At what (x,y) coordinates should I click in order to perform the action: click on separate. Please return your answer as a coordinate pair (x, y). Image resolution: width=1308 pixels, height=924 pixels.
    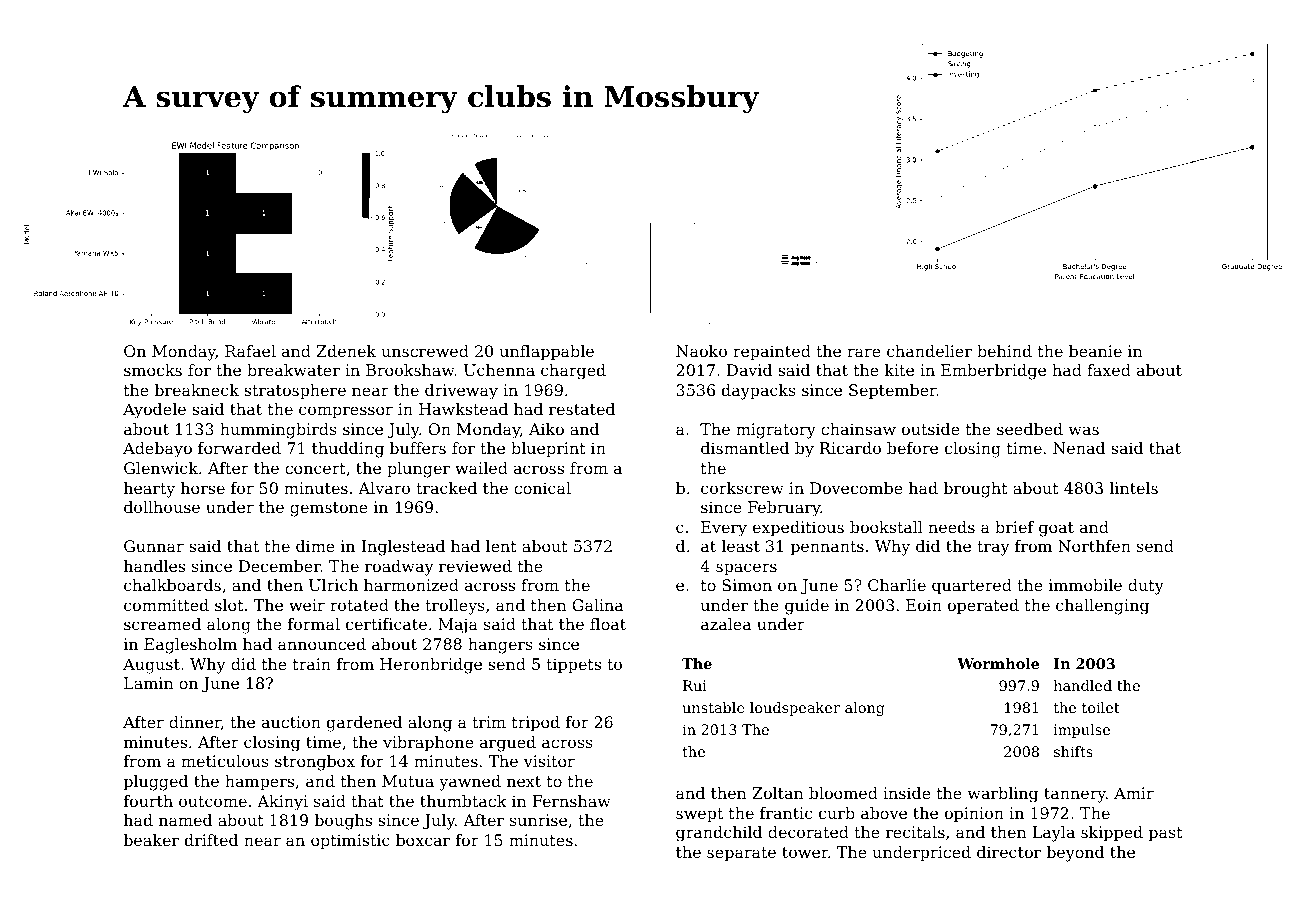
    Looking at the image, I should click on (741, 854).
